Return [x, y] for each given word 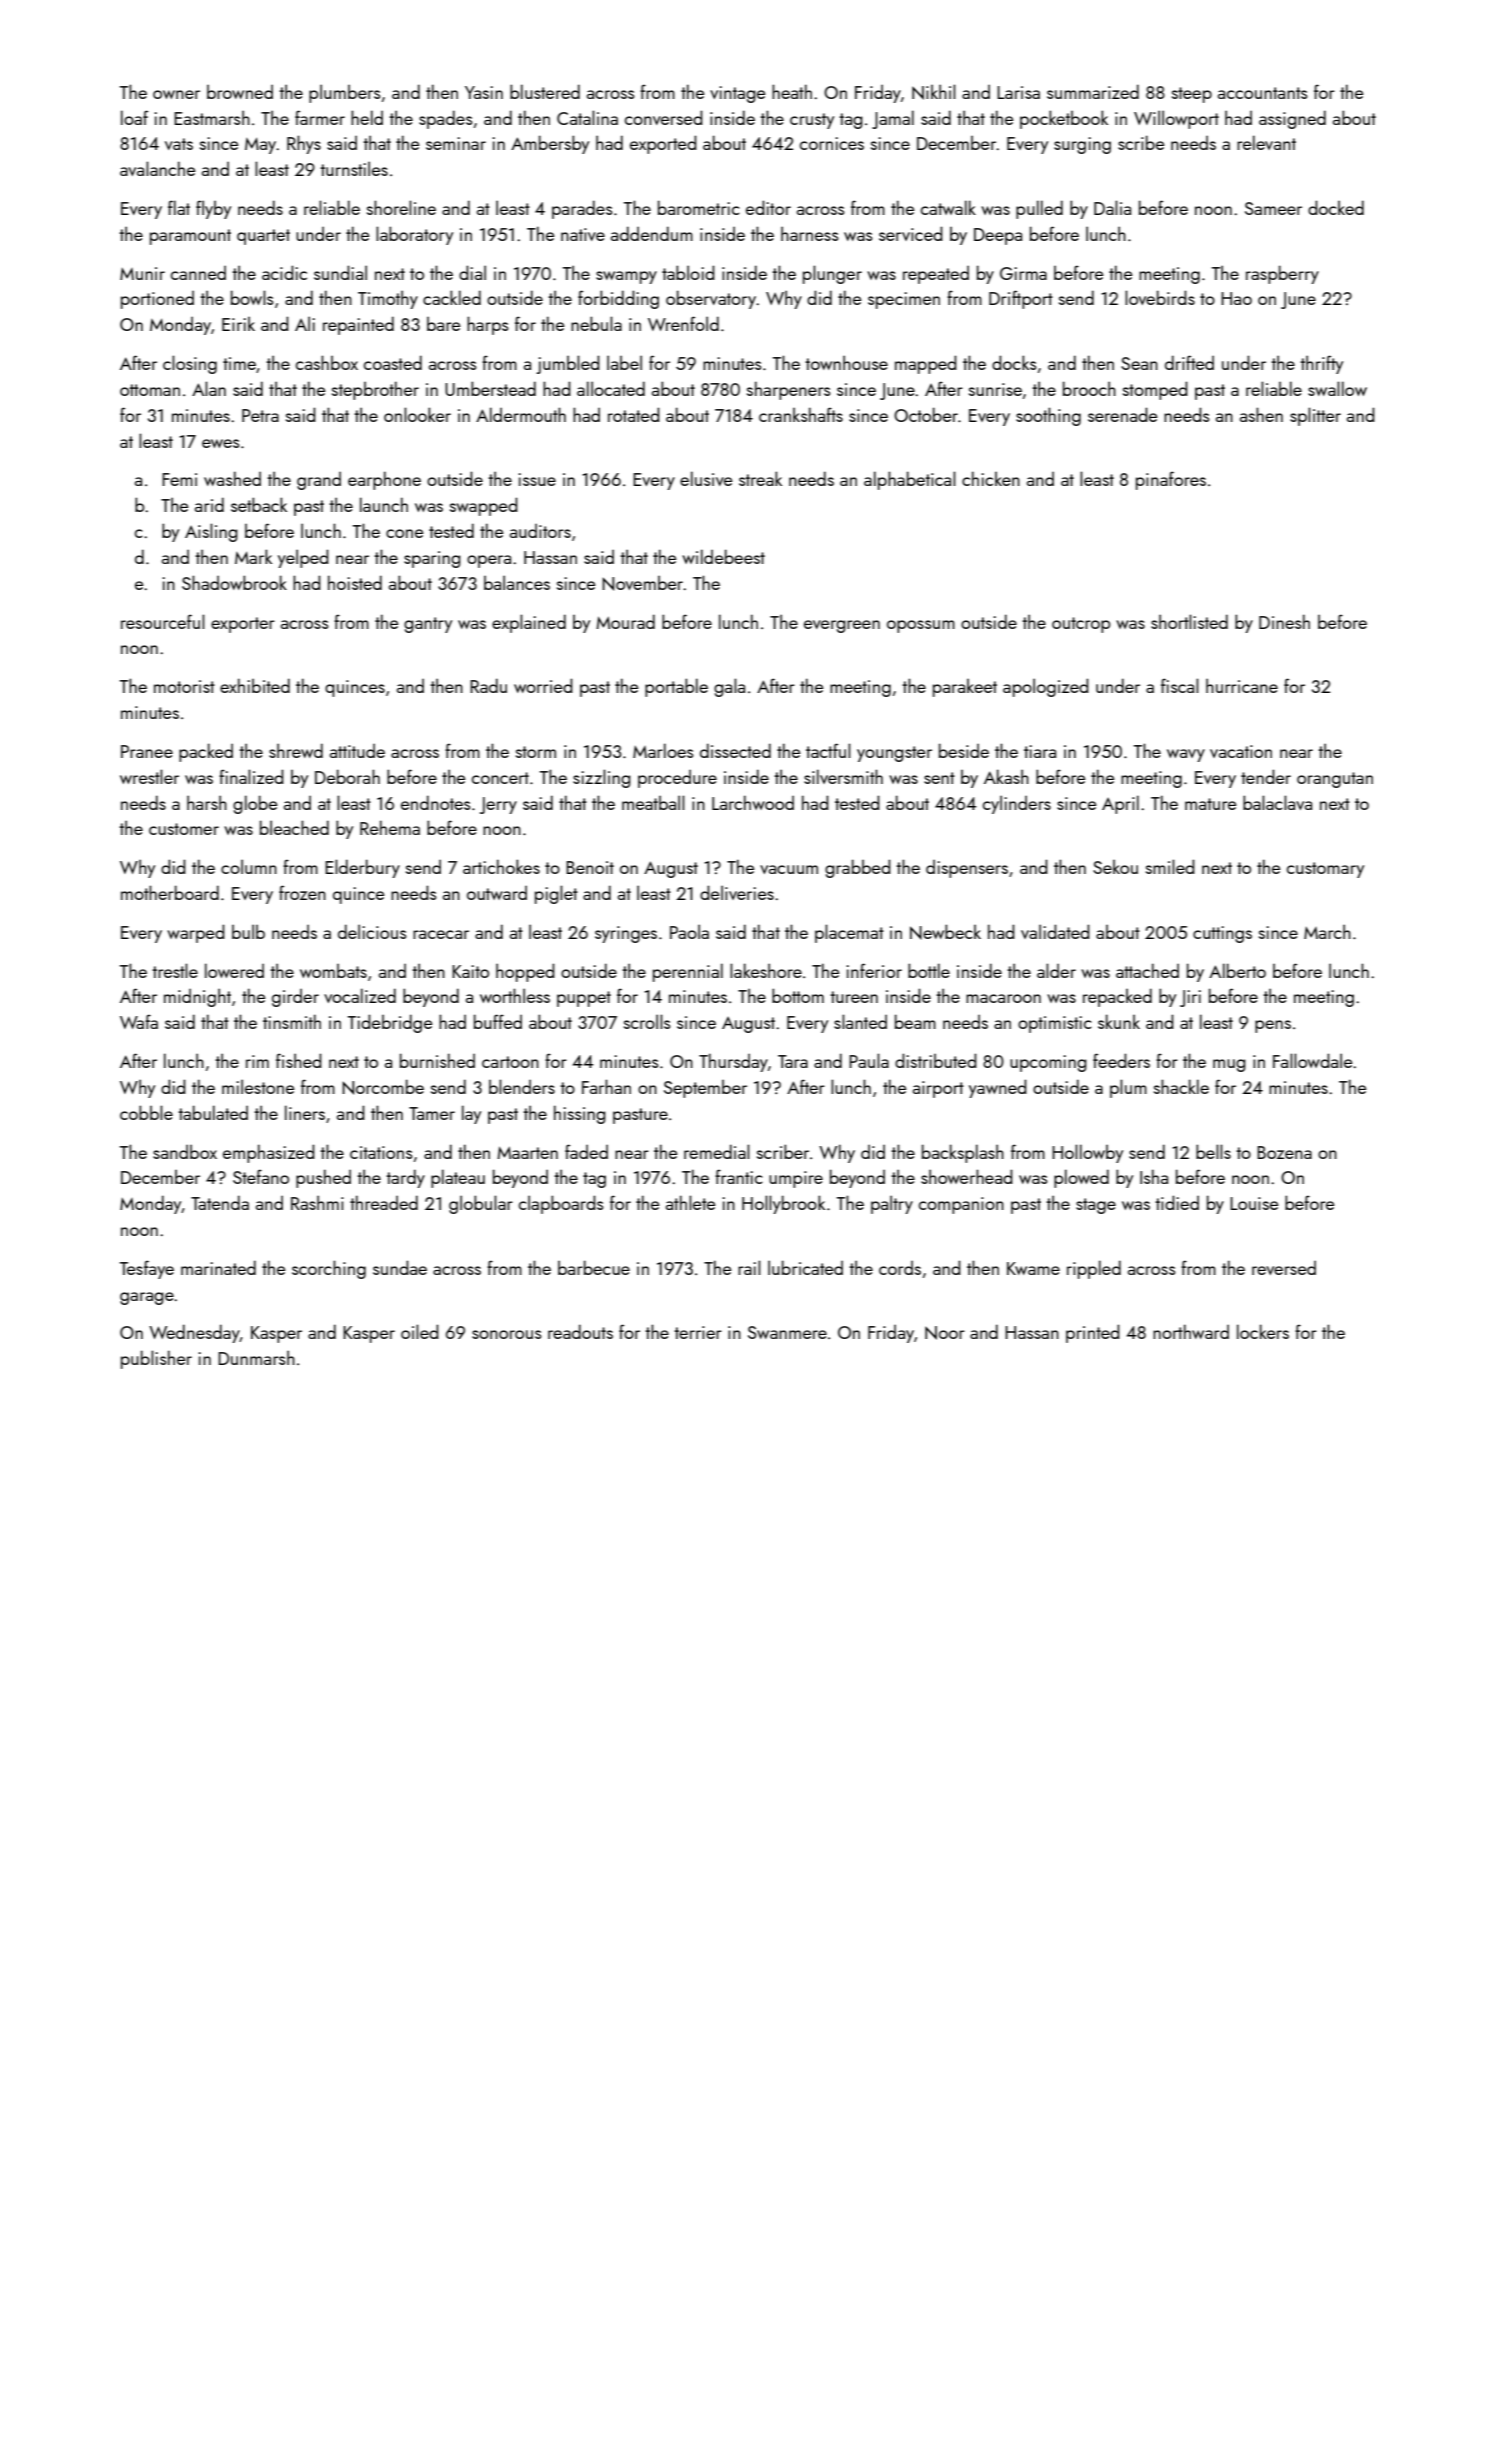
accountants [1263, 93]
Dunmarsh [256, 1358]
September [705, 1089]
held [367, 117]
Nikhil [934, 92]
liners [305, 1112]
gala [729, 687]
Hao [1236, 298]
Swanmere [787, 1332]
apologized [1046, 687]
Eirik [238, 324]
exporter [243, 625]
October [926, 414]
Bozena [1284, 1152]
